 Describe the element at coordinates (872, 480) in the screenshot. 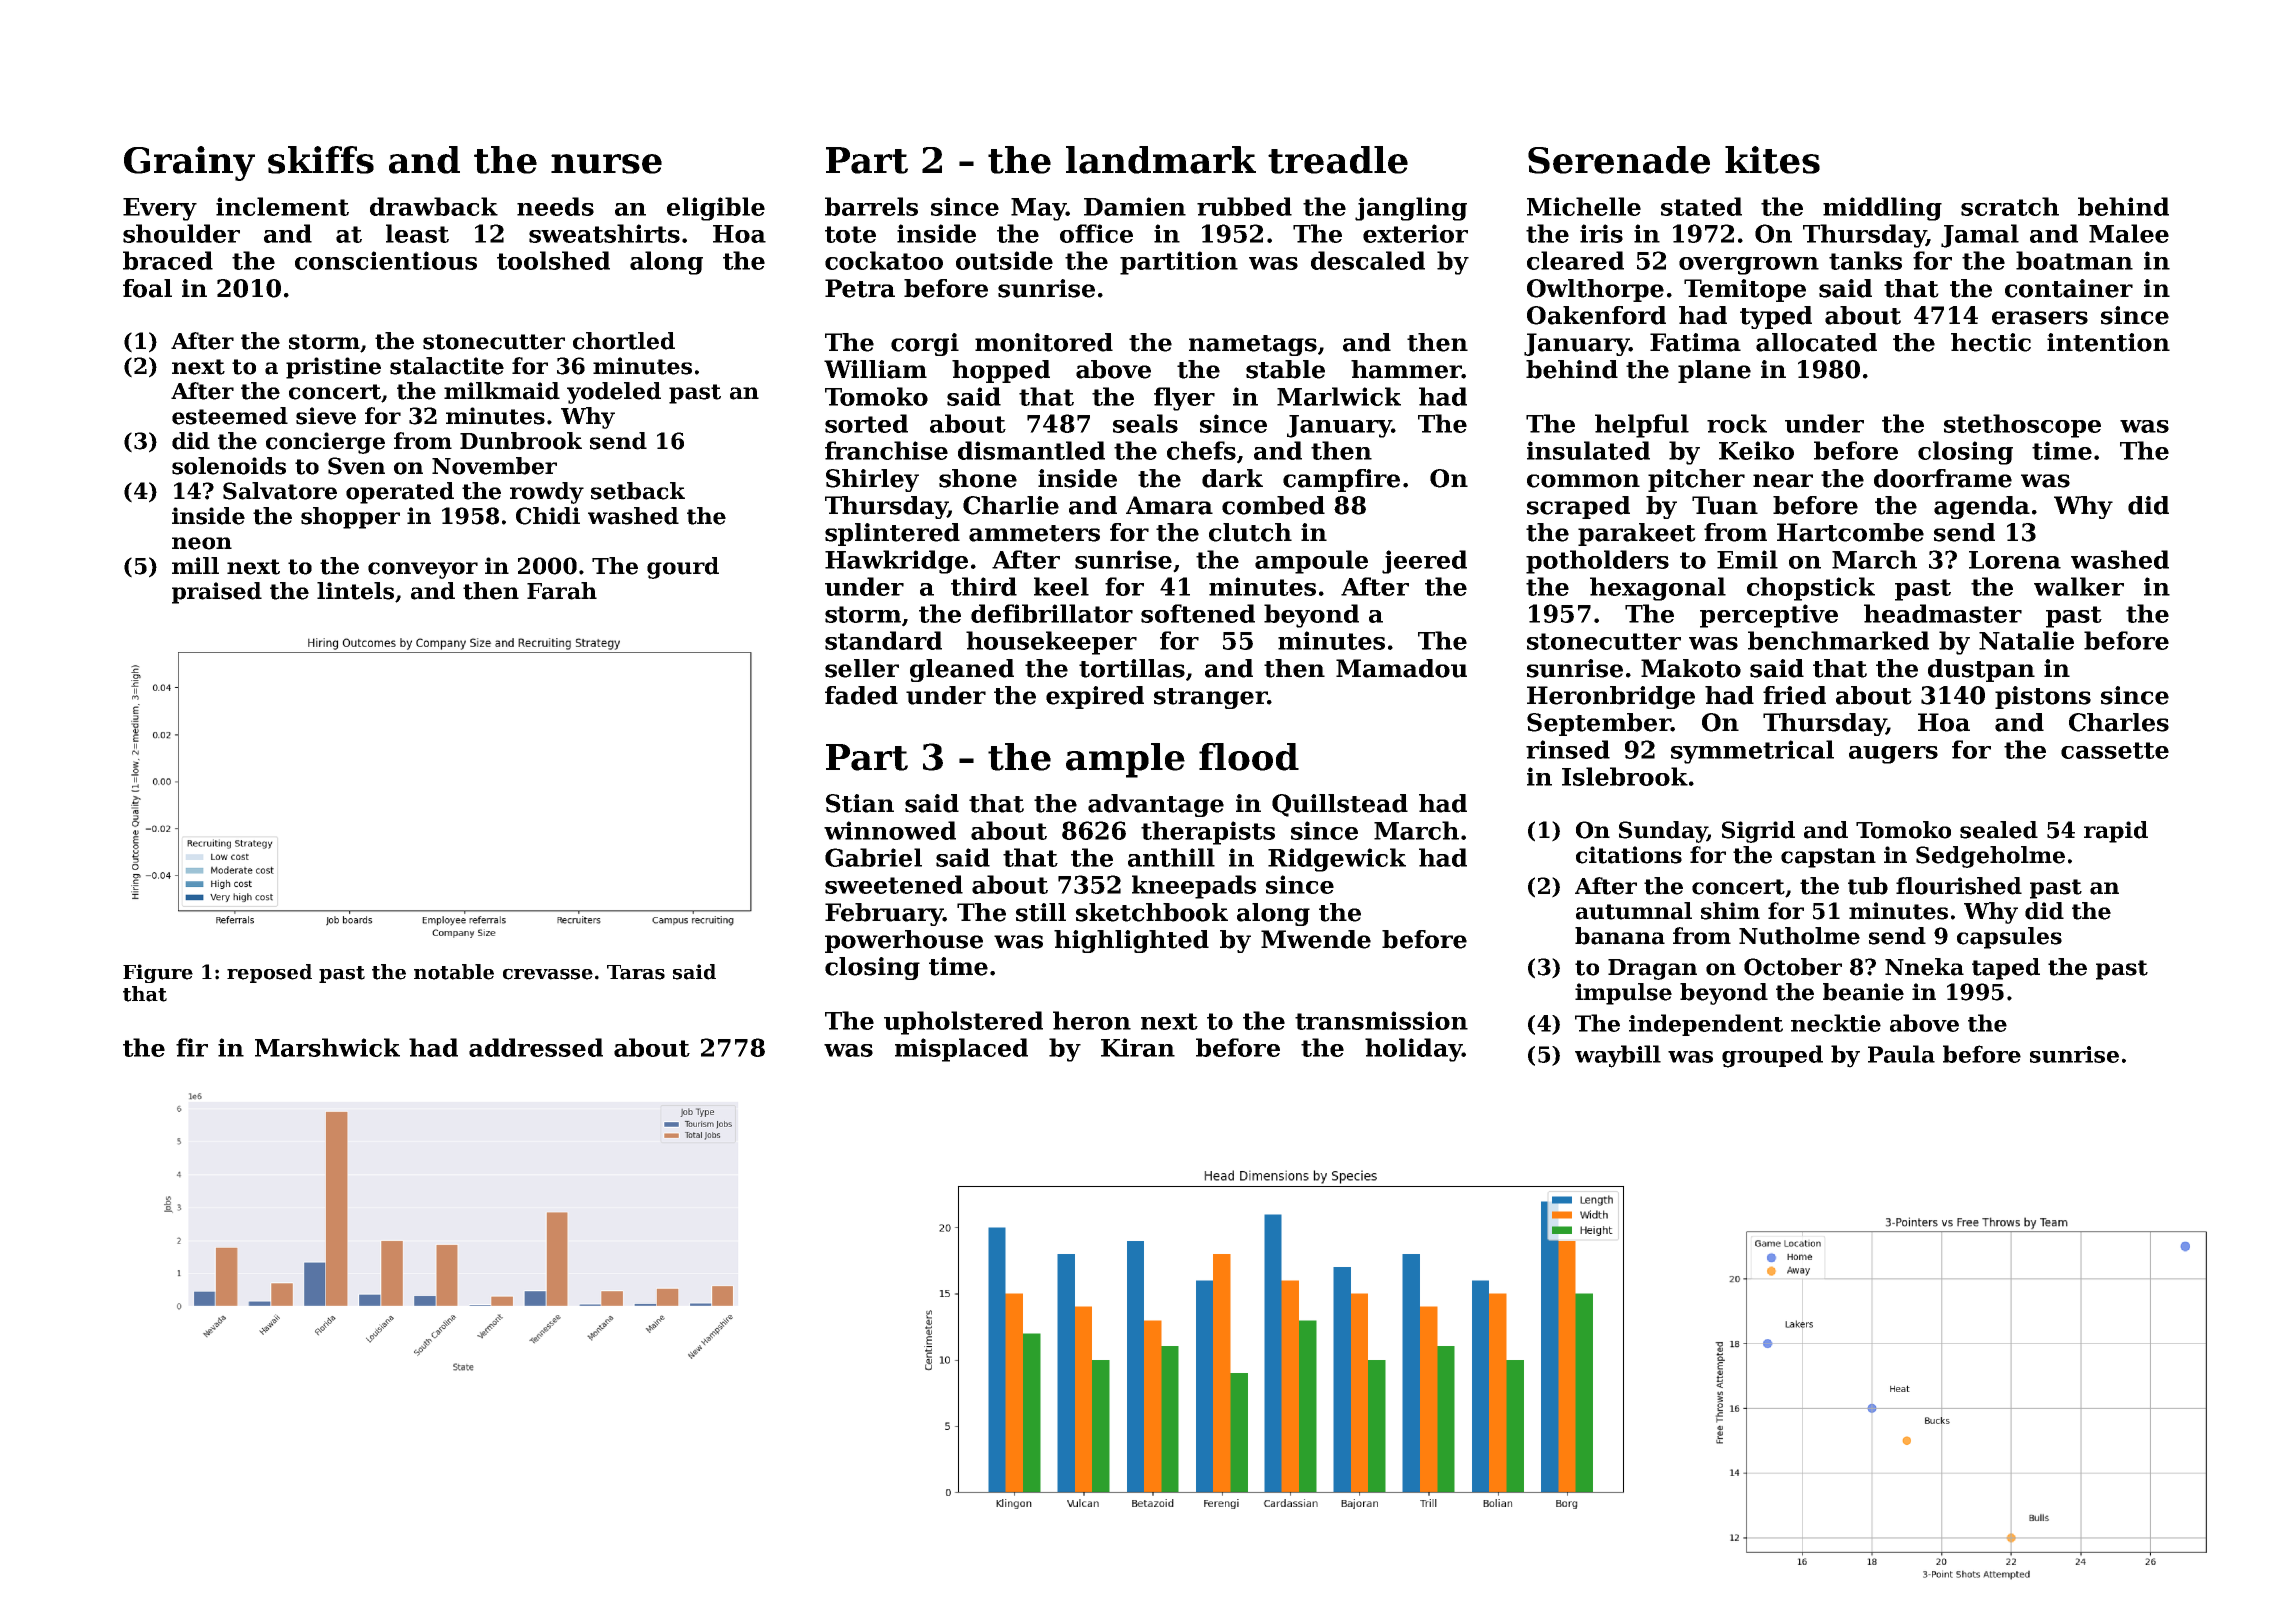

I see `Shirley` at that location.
